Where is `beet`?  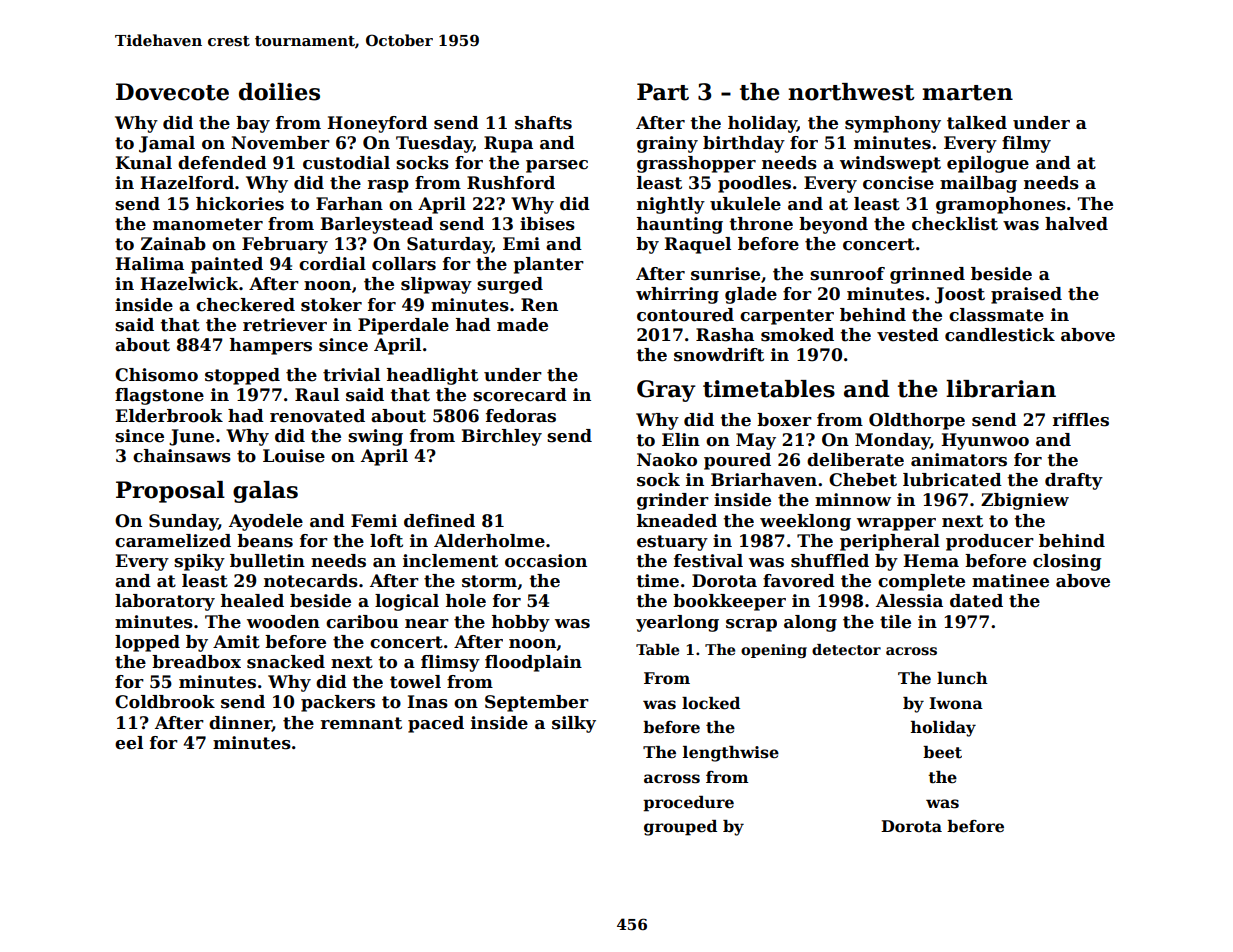 beet is located at coordinates (942, 752).
